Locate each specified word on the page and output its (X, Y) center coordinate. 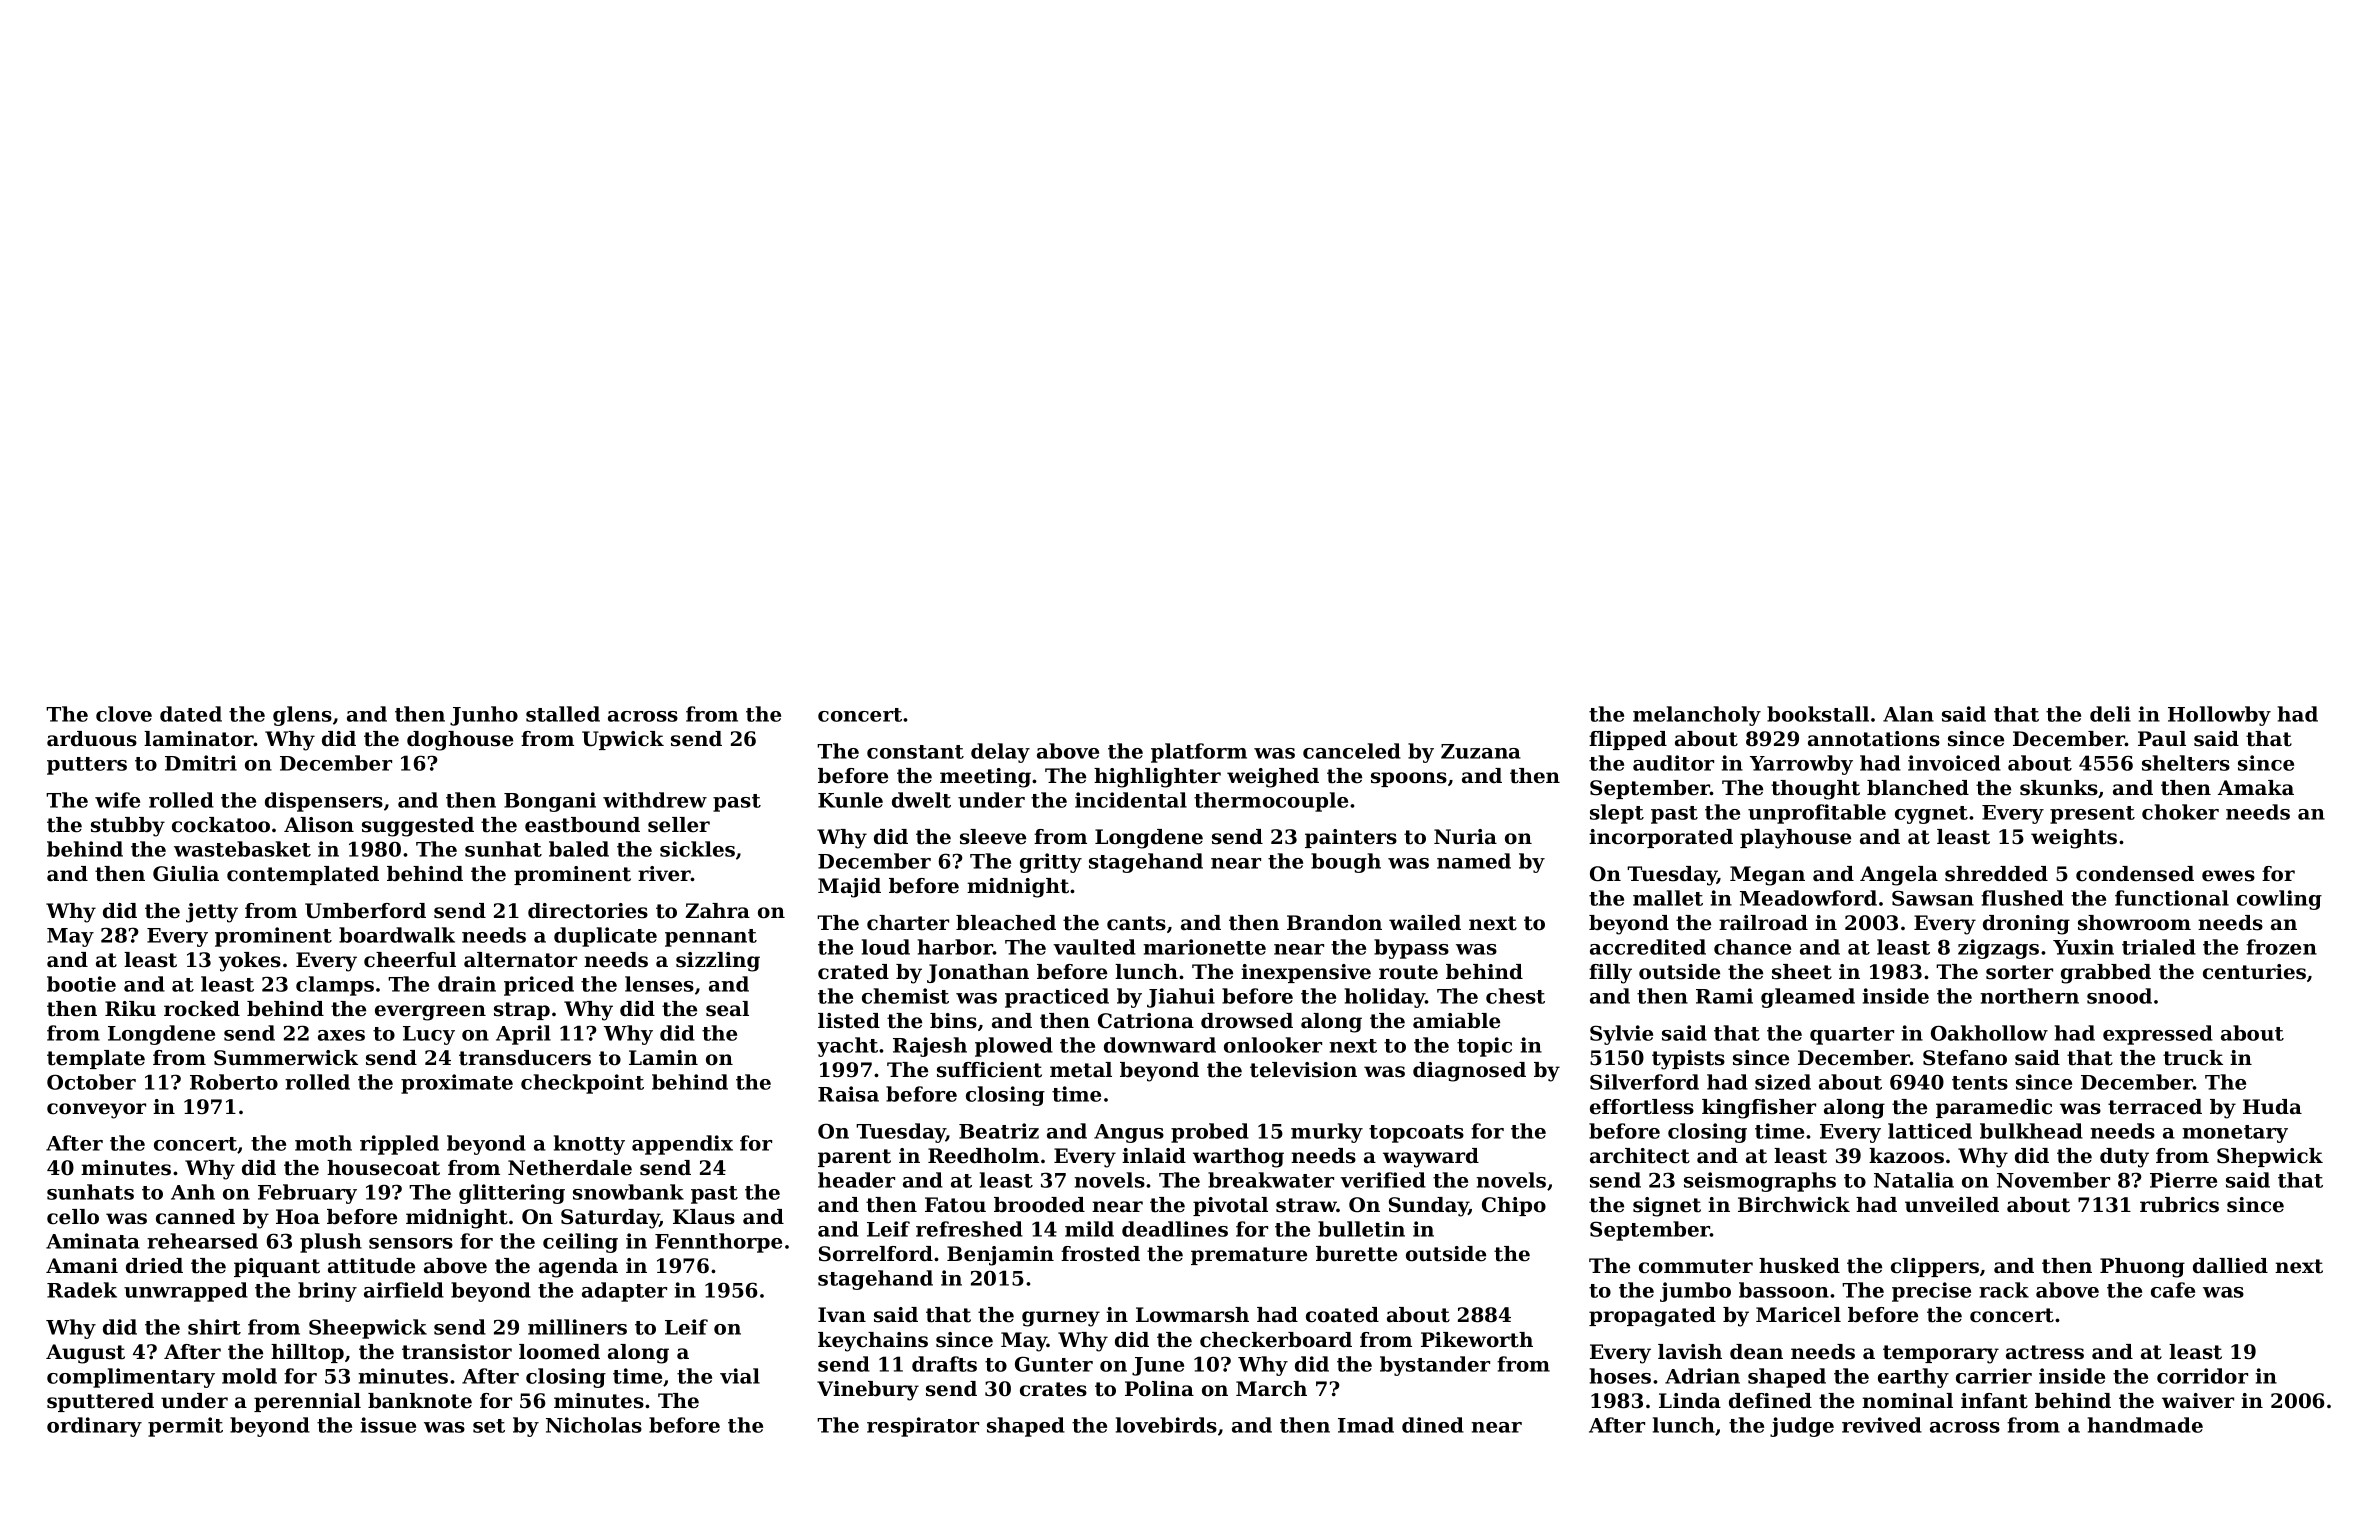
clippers (1935, 1267)
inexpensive (1306, 973)
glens (302, 716)
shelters (2186, 763)
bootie (81, 984)
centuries (2254, 972)
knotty (589, 1145)
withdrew (655, 800)
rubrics (2179, 1205)
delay (1000, 753)
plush (331, 1243)
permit (185, 1427)
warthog (1238, 1158)
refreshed (969, 1229)
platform (1199, 753)
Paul (2162, 739)
